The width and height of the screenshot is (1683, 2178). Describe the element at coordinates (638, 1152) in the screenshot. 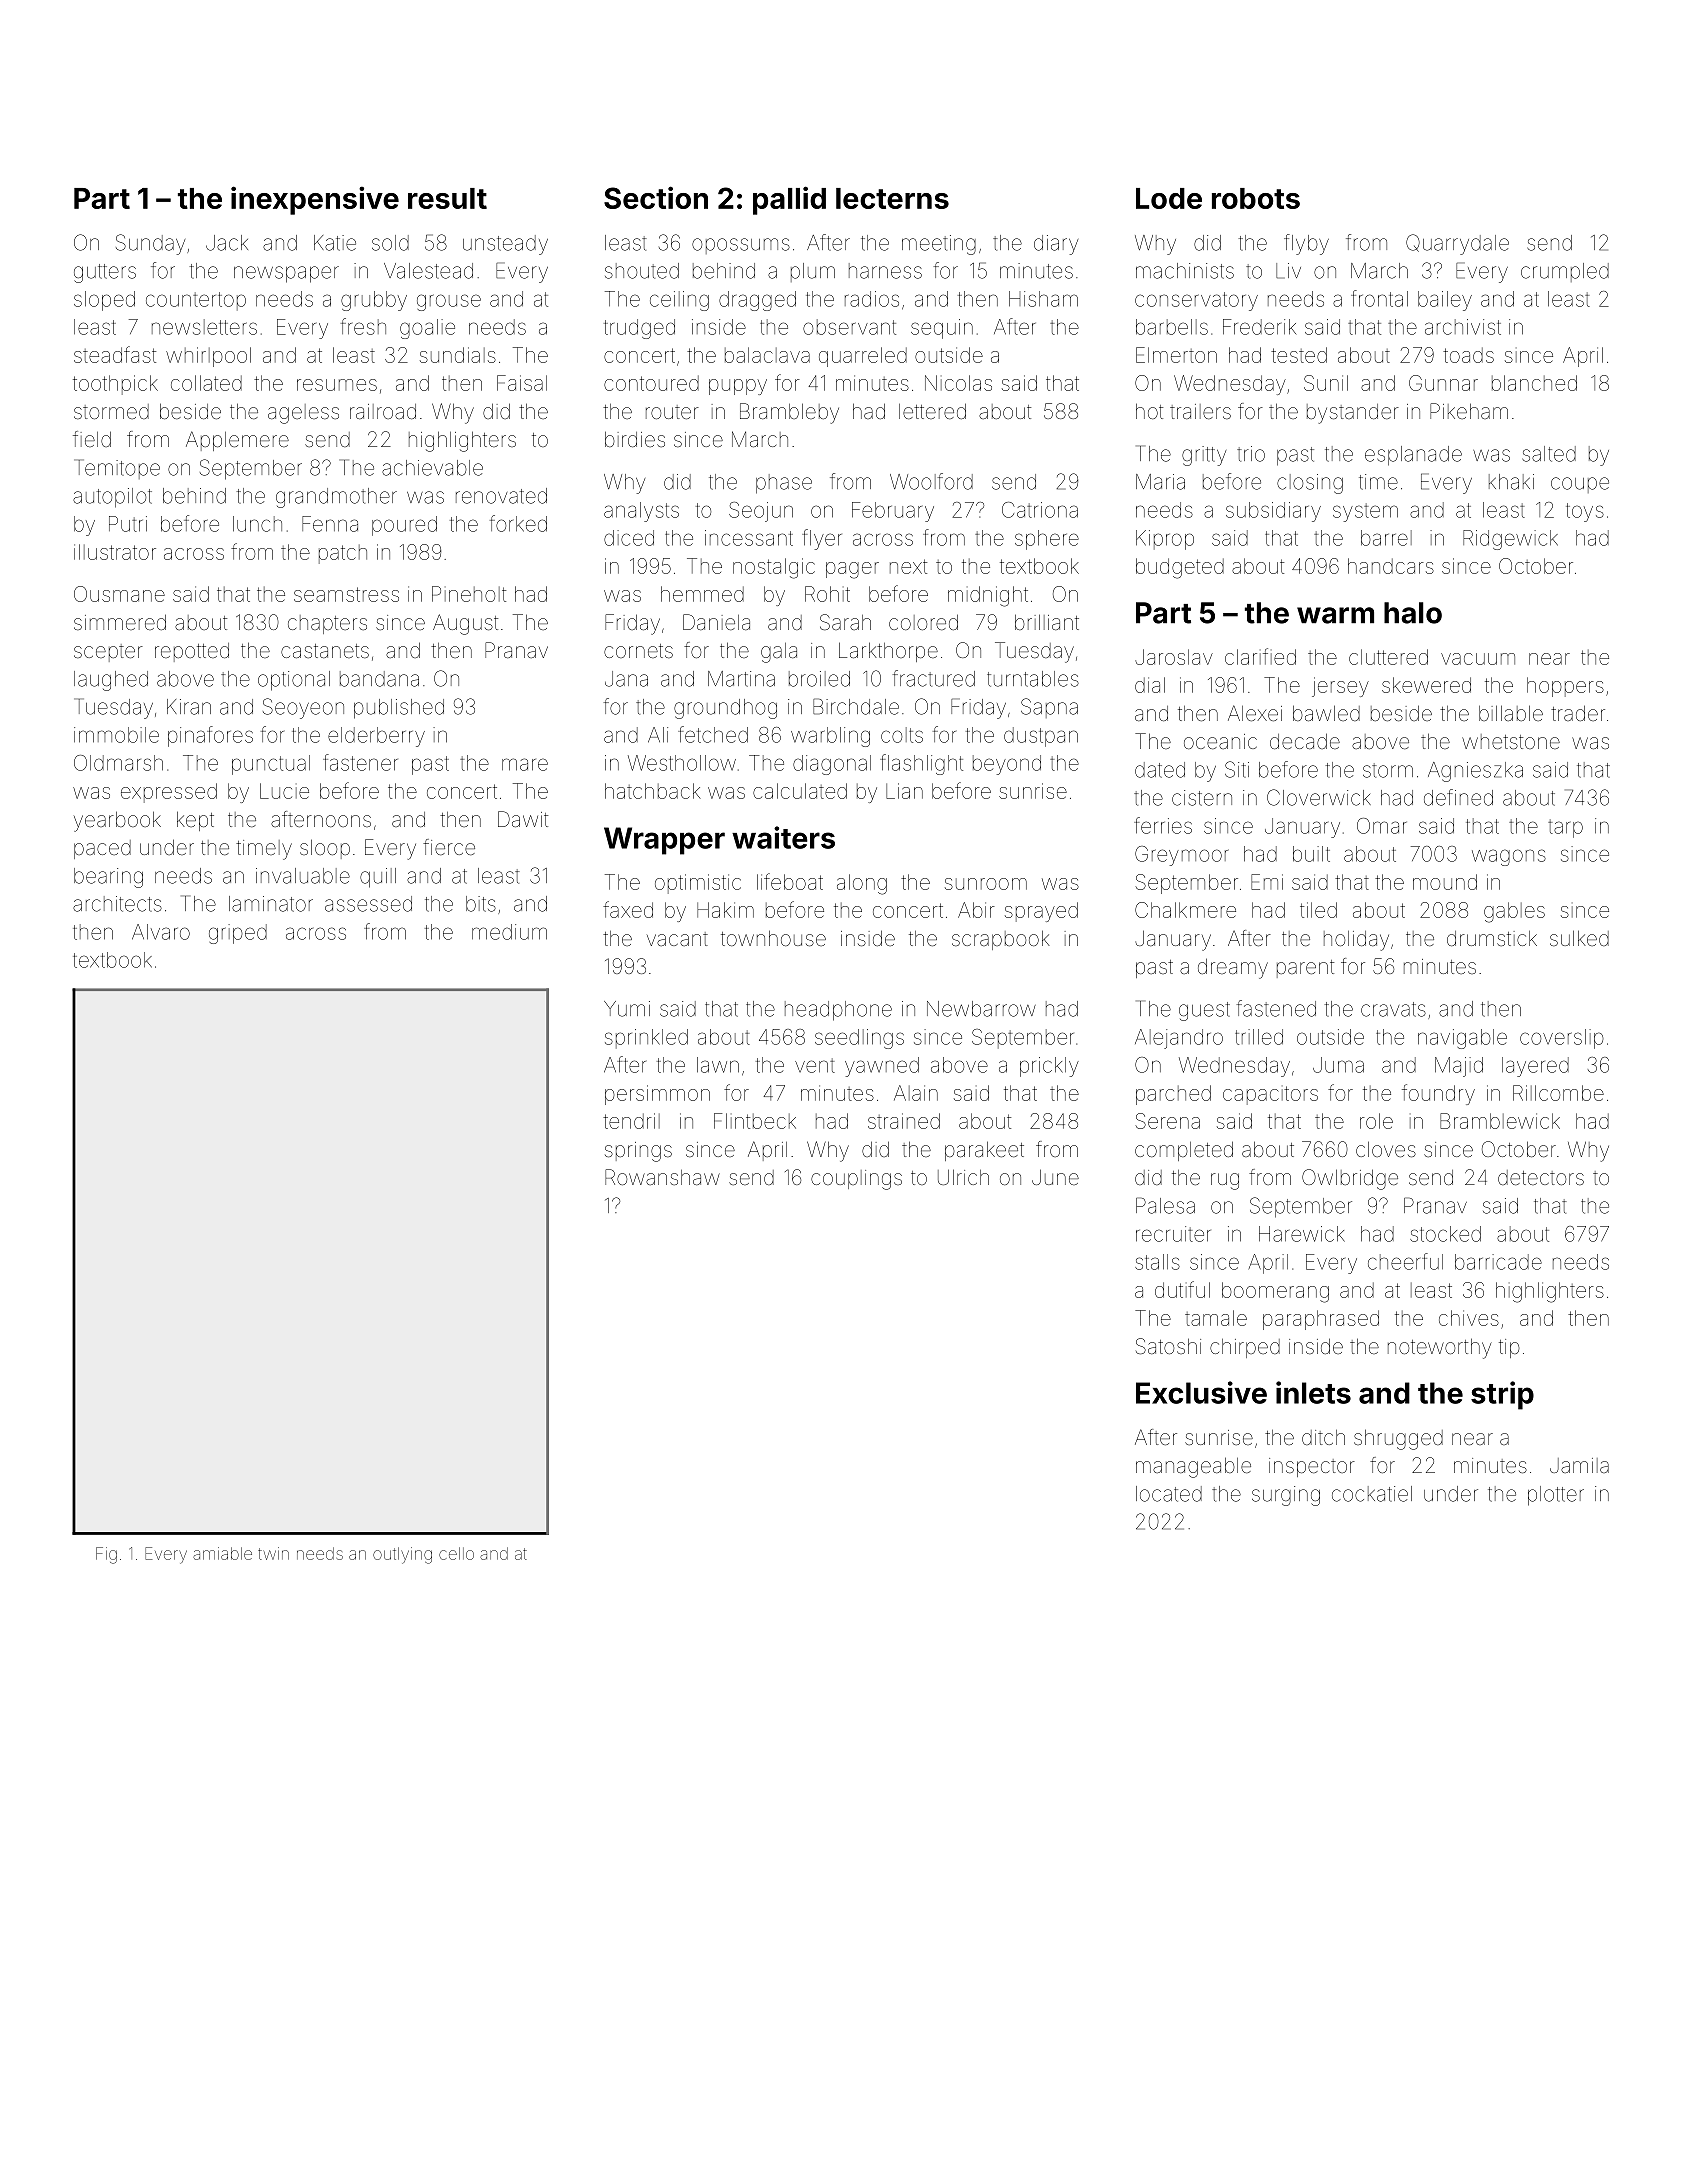

I see `springs` at that location.
